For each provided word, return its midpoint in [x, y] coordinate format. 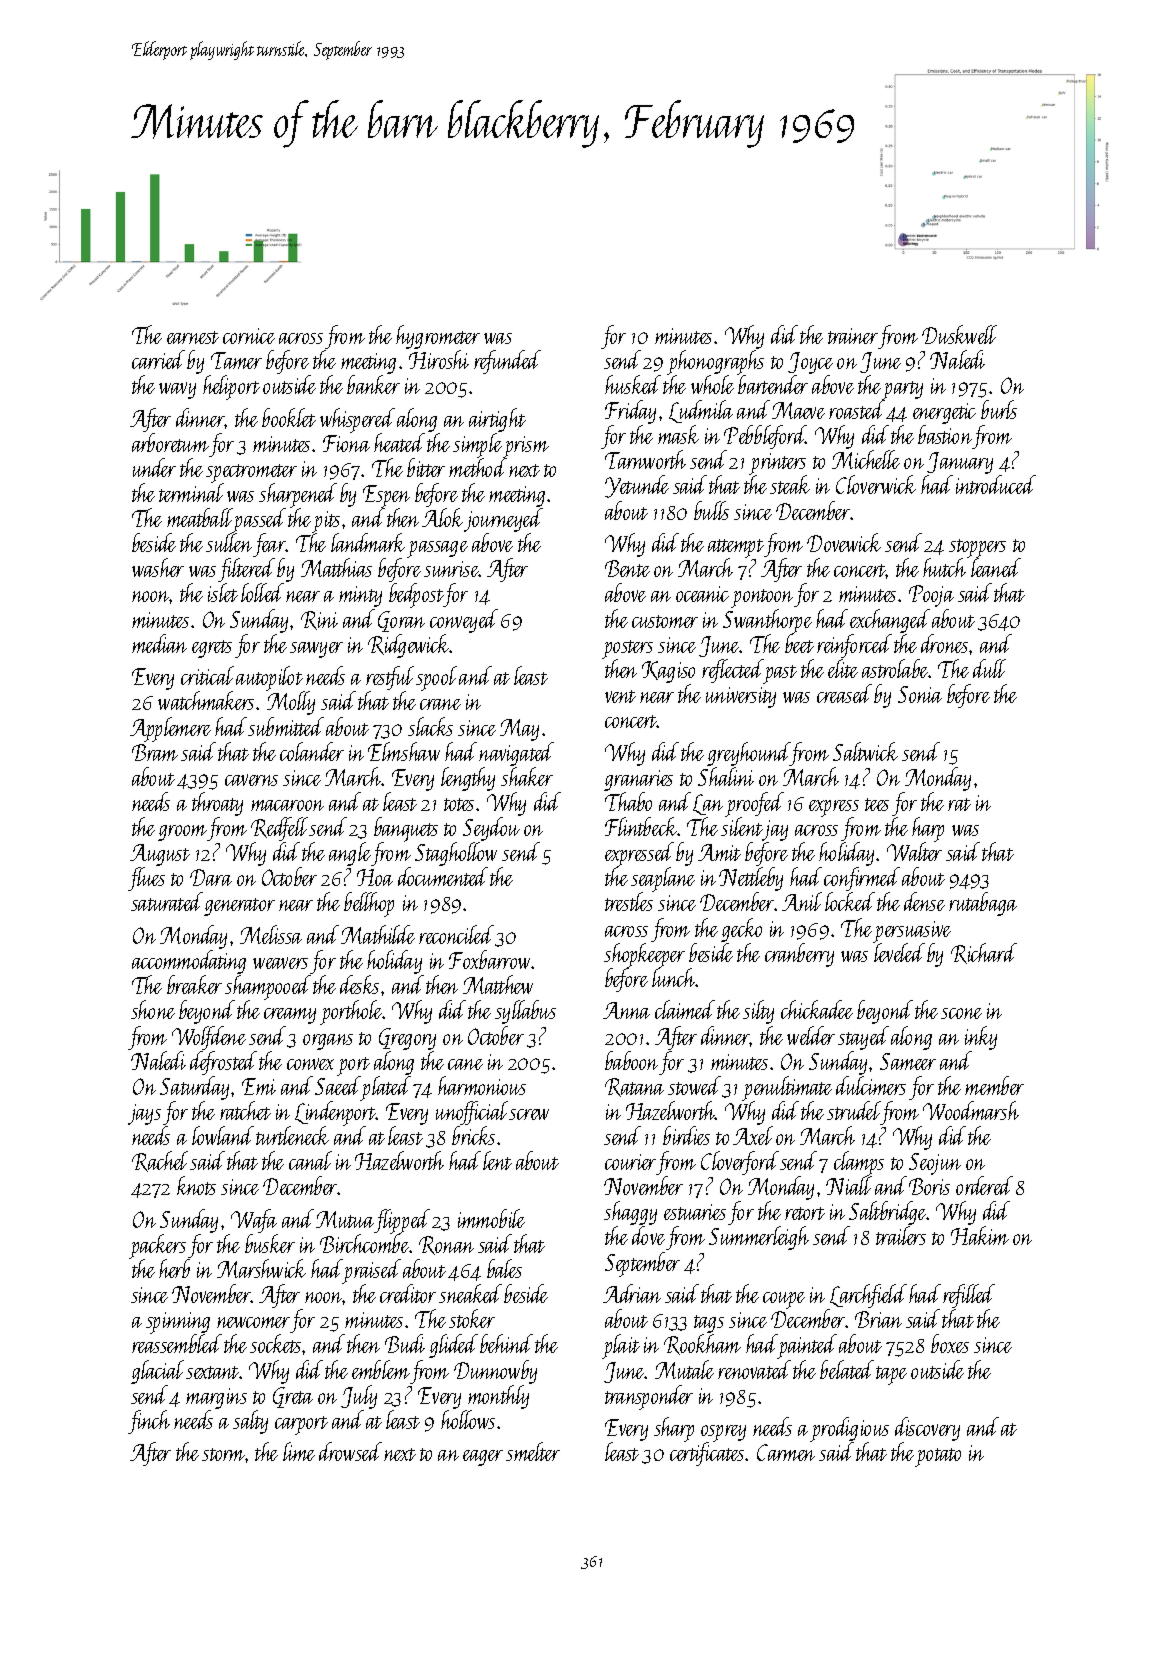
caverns [251, 780]
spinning [178, 1323]
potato [938, 1457]
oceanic [702, 594]
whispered [357, 420]
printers [778, 464]
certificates [707, 1454]
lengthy [468, 779]
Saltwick [865, 751]
